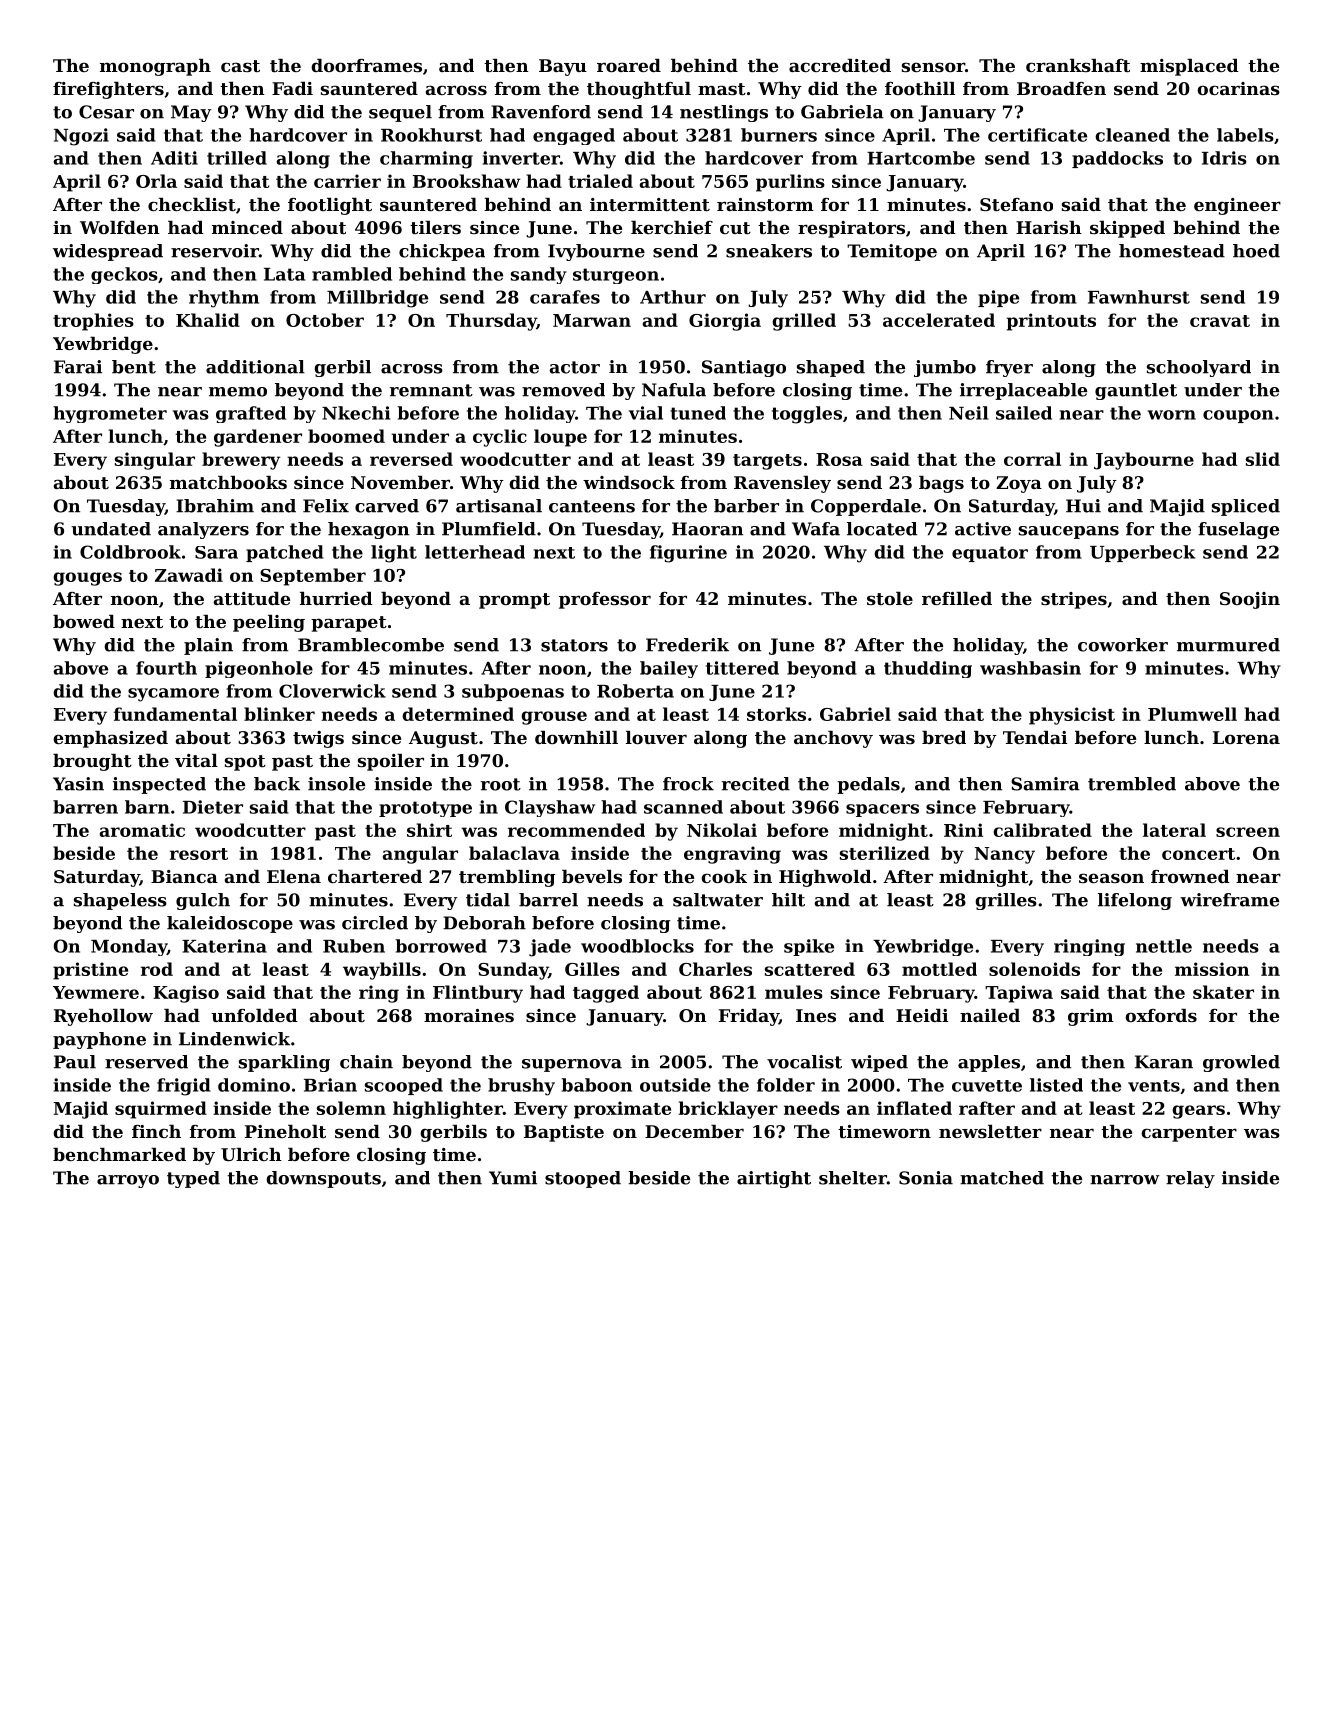 The height and width of the screenshot is (1725, 1333). I want to click on skipped, so click(1127, 229).
